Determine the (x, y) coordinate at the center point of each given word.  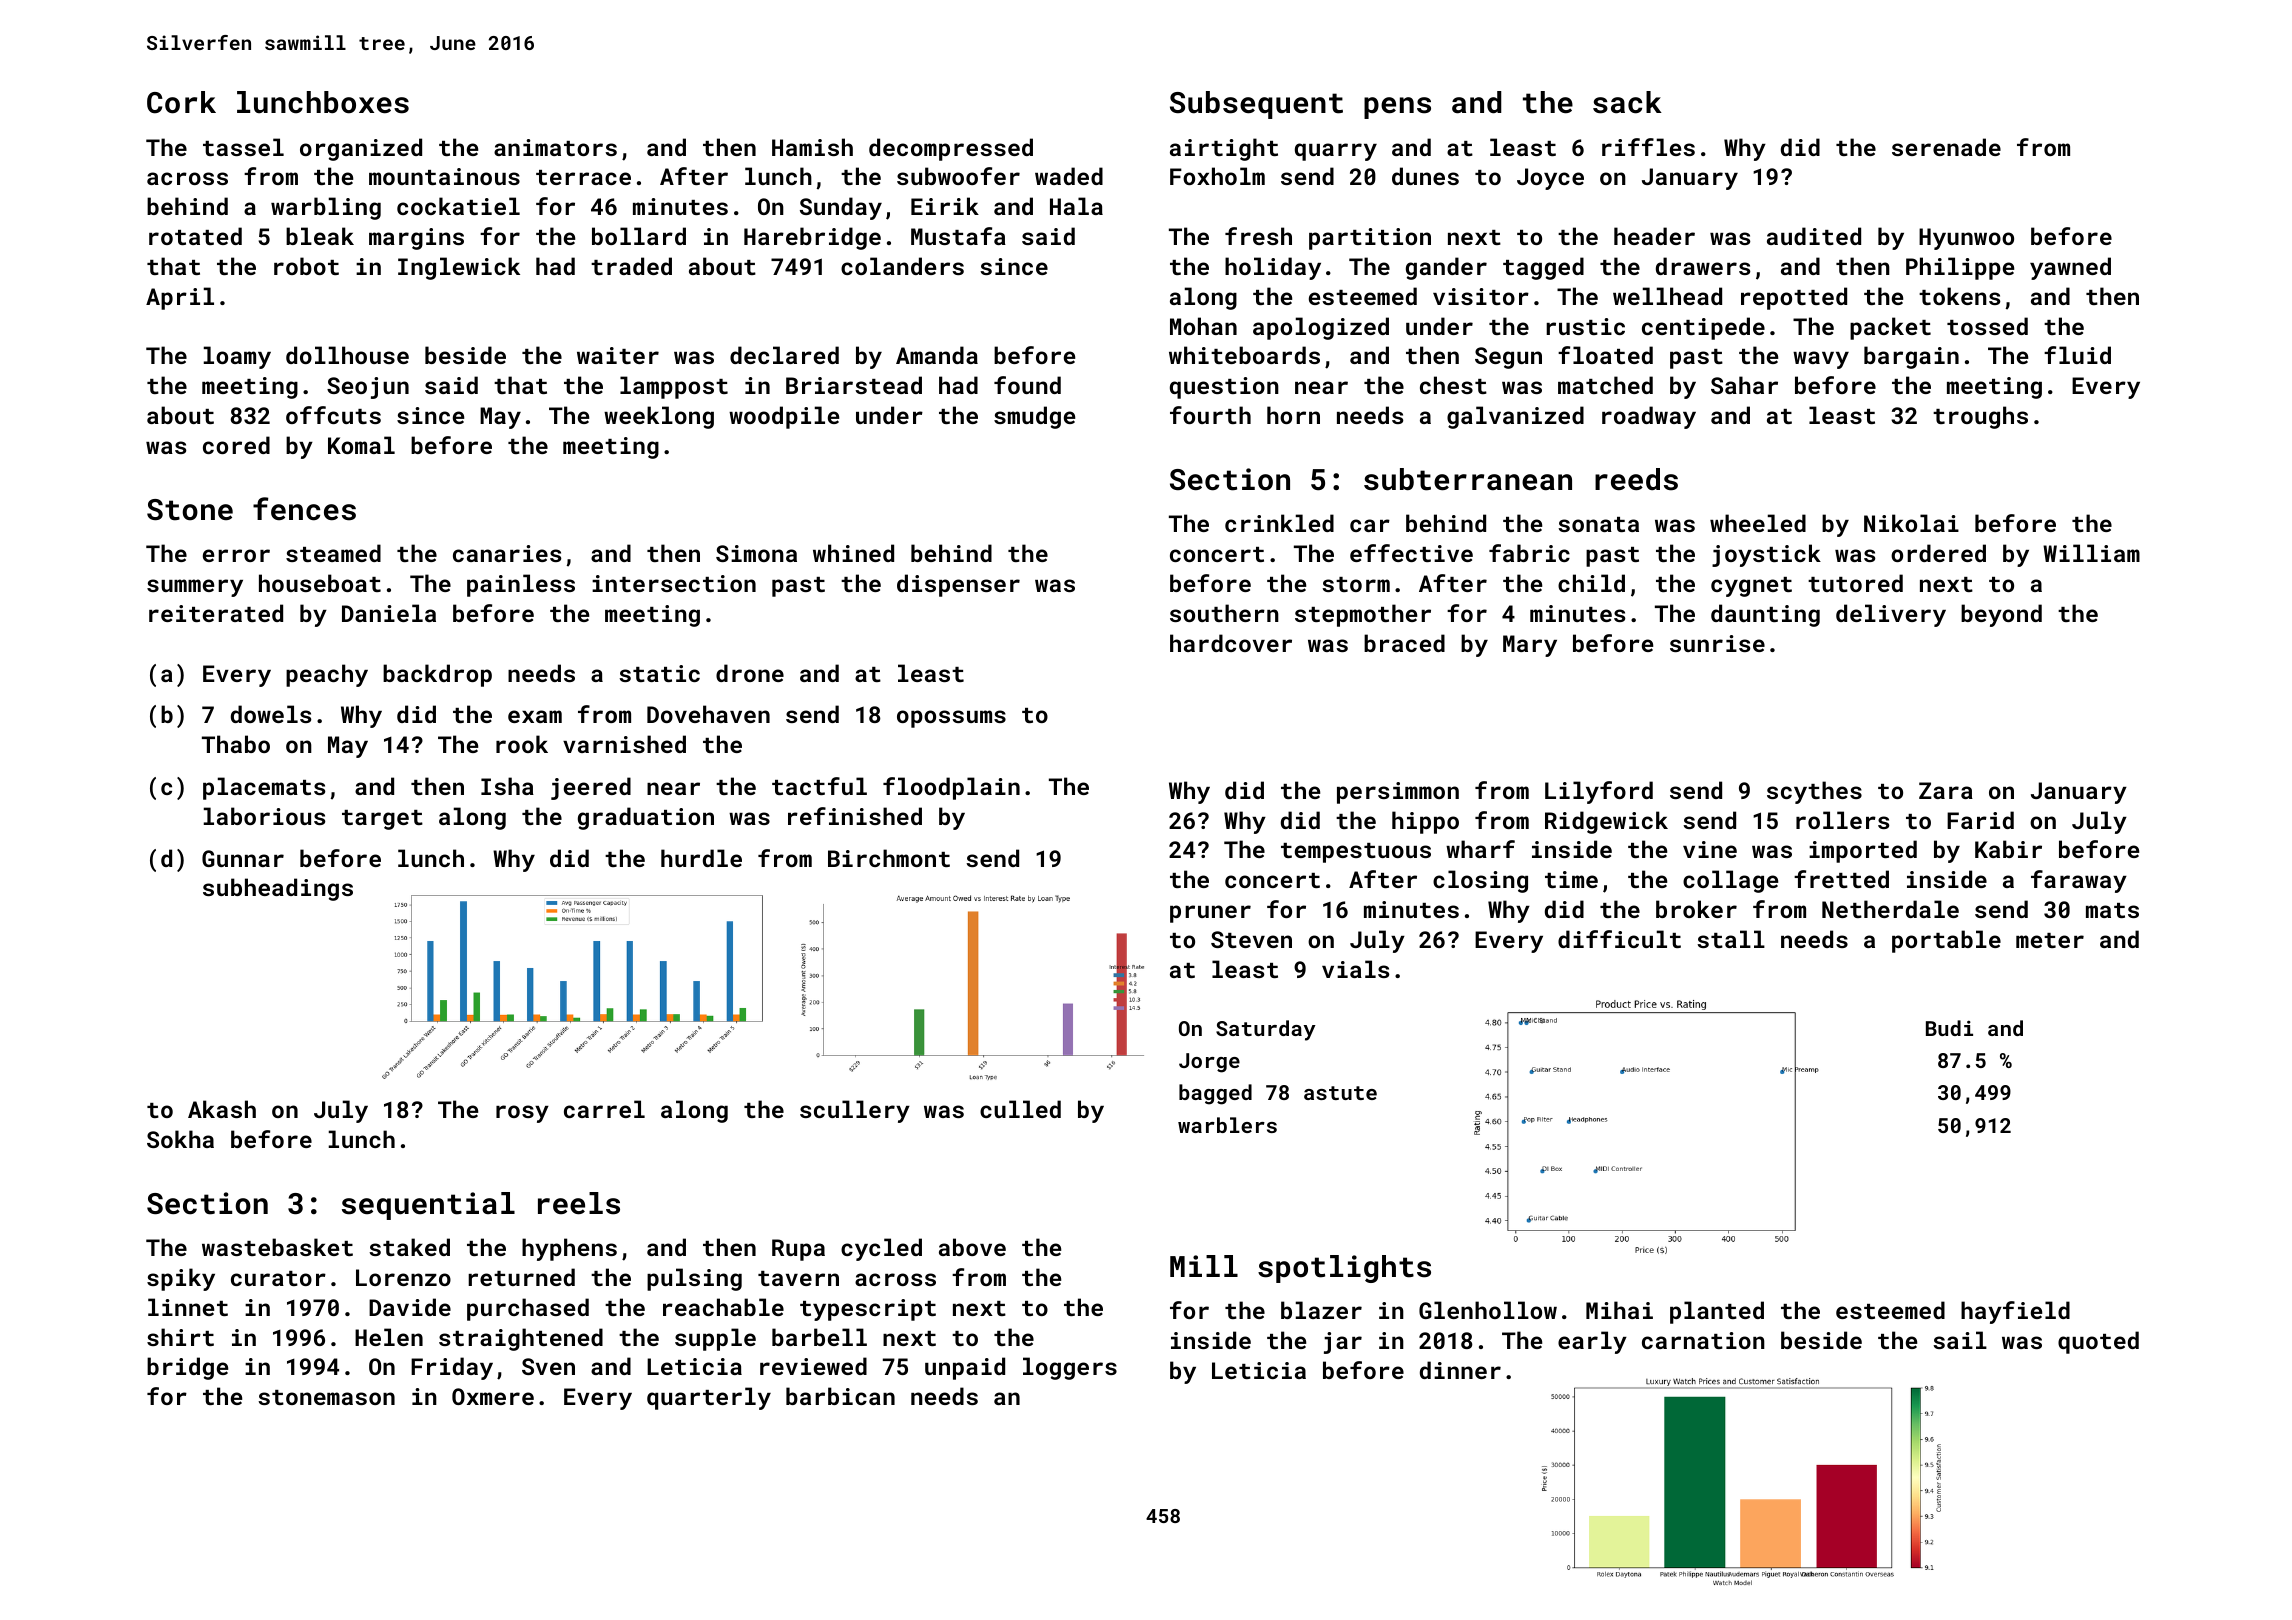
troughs (1980, 417)
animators (555, 147)
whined (853, 553)
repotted (1794, 298)
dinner (1460, 1370)
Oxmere (493, 1396)
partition (1370, 239)
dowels (271, 714)
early (1592, 1342)
